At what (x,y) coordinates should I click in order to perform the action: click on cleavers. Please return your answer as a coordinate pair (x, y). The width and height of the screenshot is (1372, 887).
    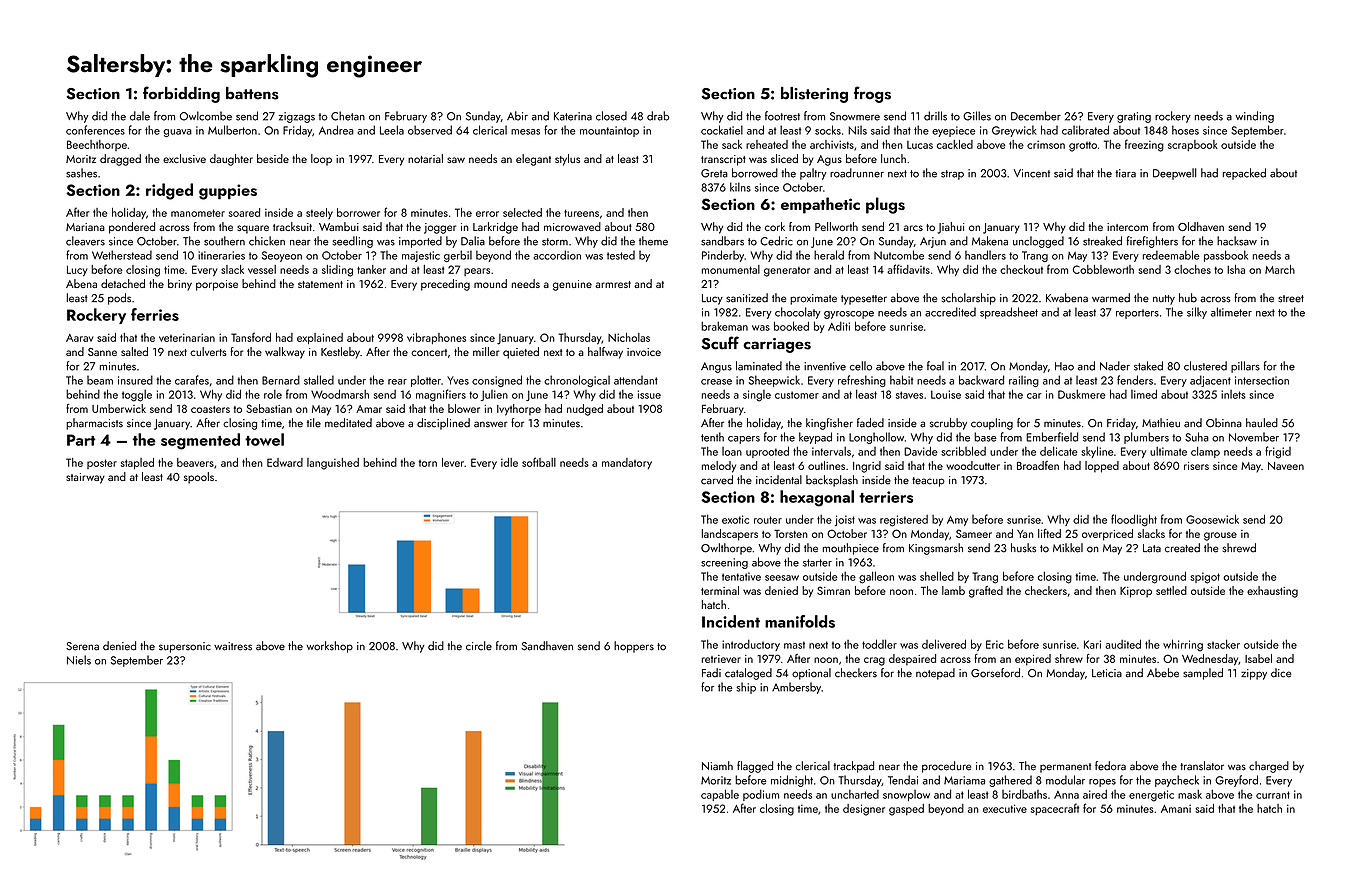
    Looking at the image, I should click on (85, 241).
